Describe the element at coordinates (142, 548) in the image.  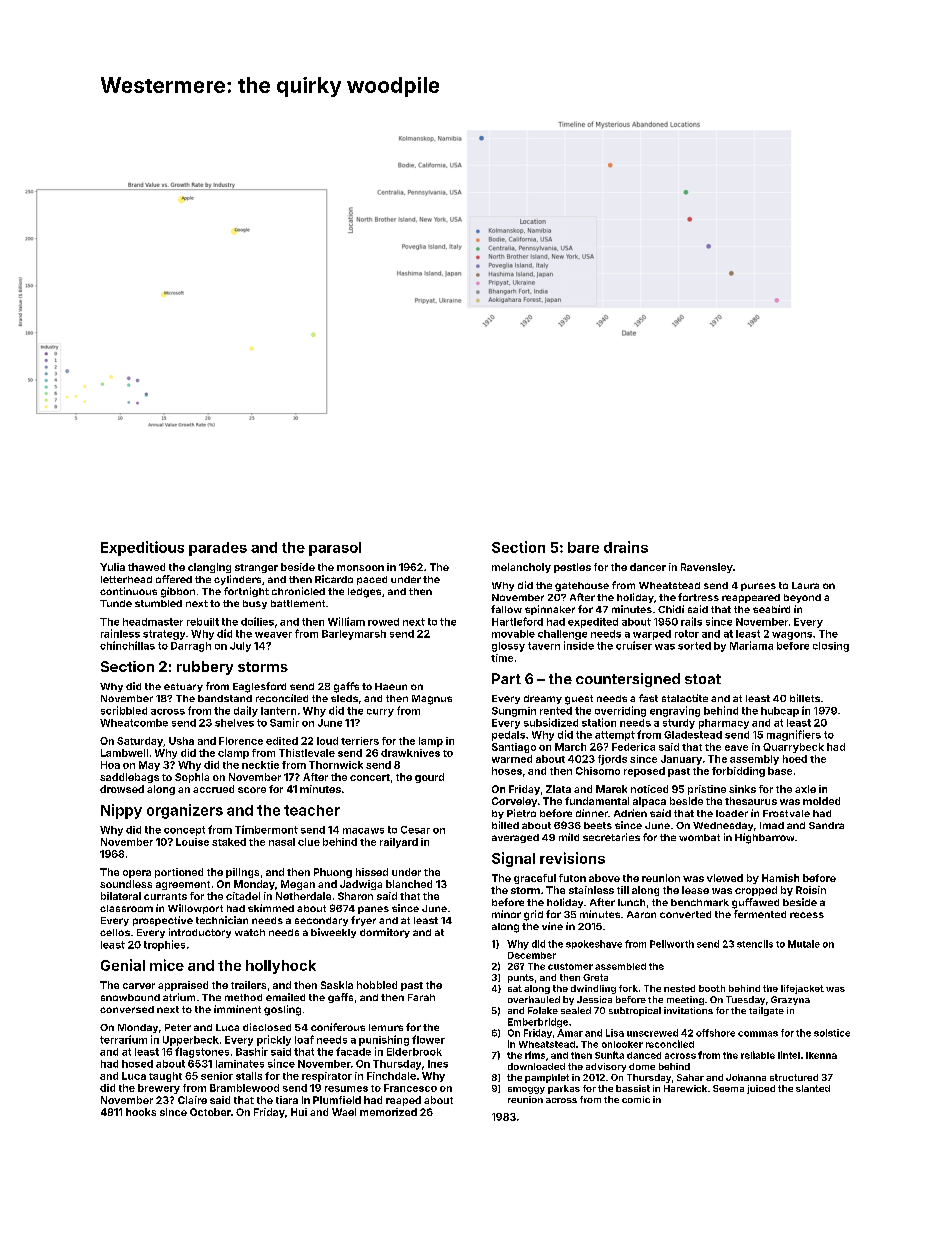
I see `Expeditious` at that location.
